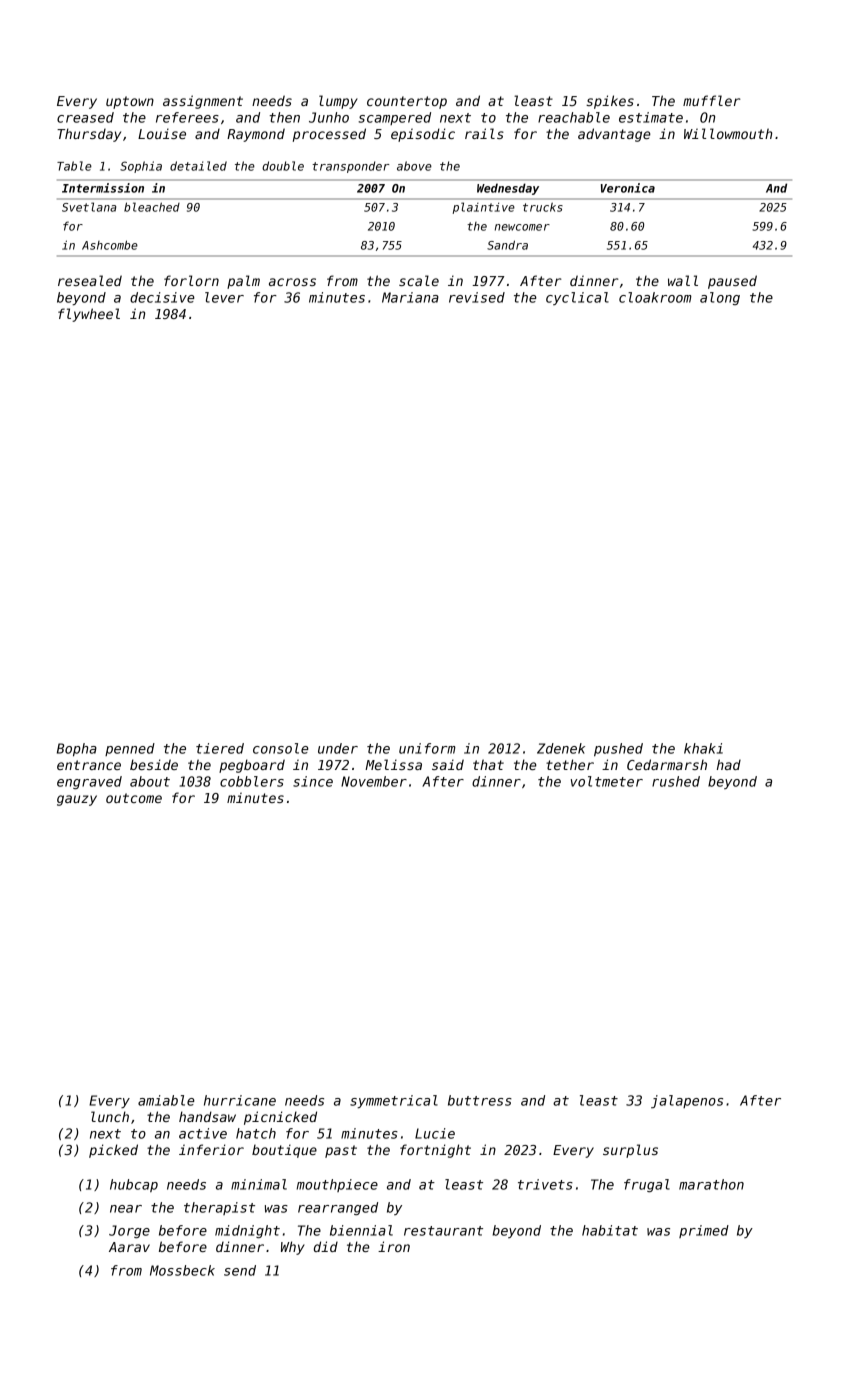 The width and height of the screenshot is (849, 1400). Describe the element at coordinates (480, 1100) in the screenshot. I see `buttress` at that location.
